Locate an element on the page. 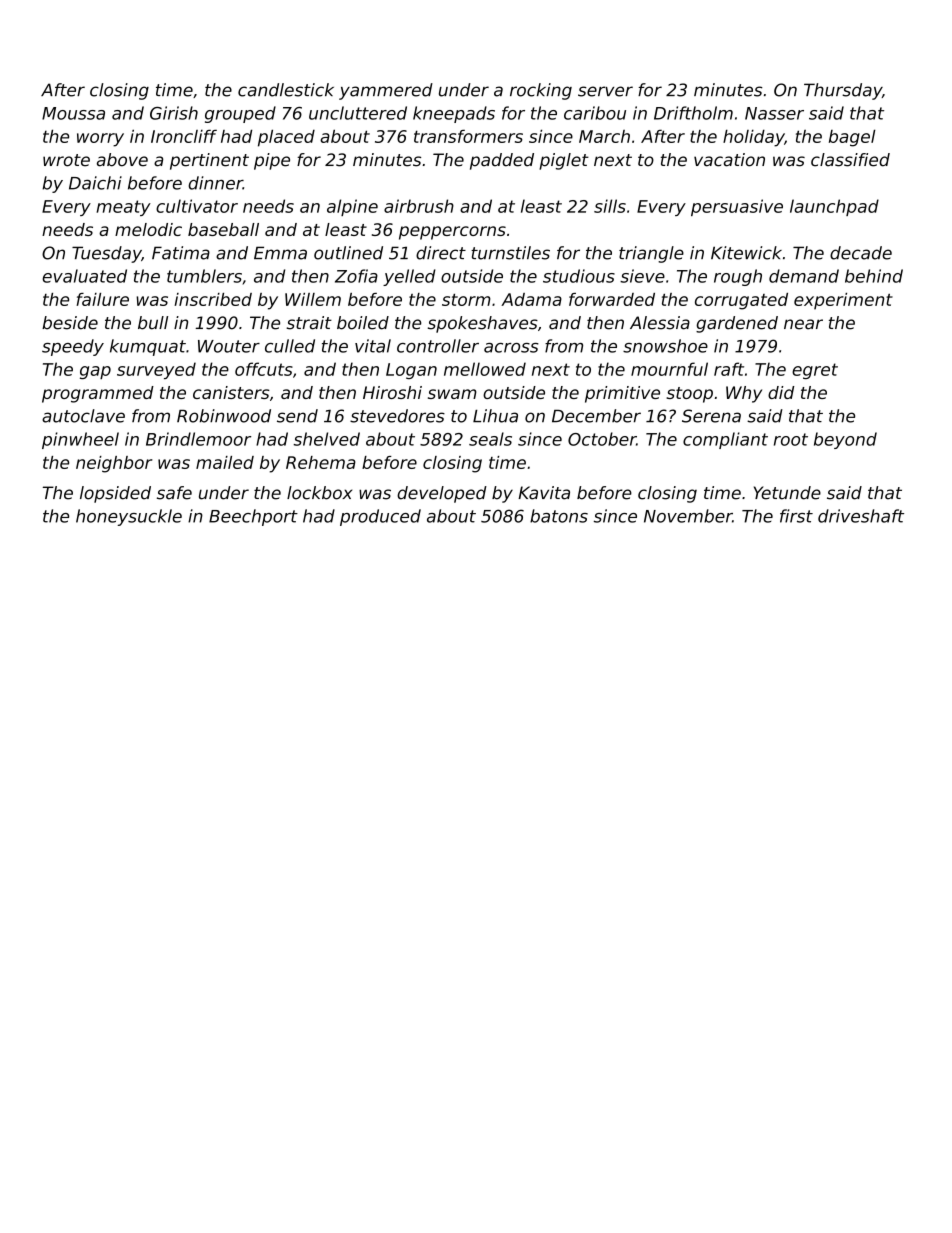 This page has width=952, height=1233. speedy is located at coordinates (73, 347).
